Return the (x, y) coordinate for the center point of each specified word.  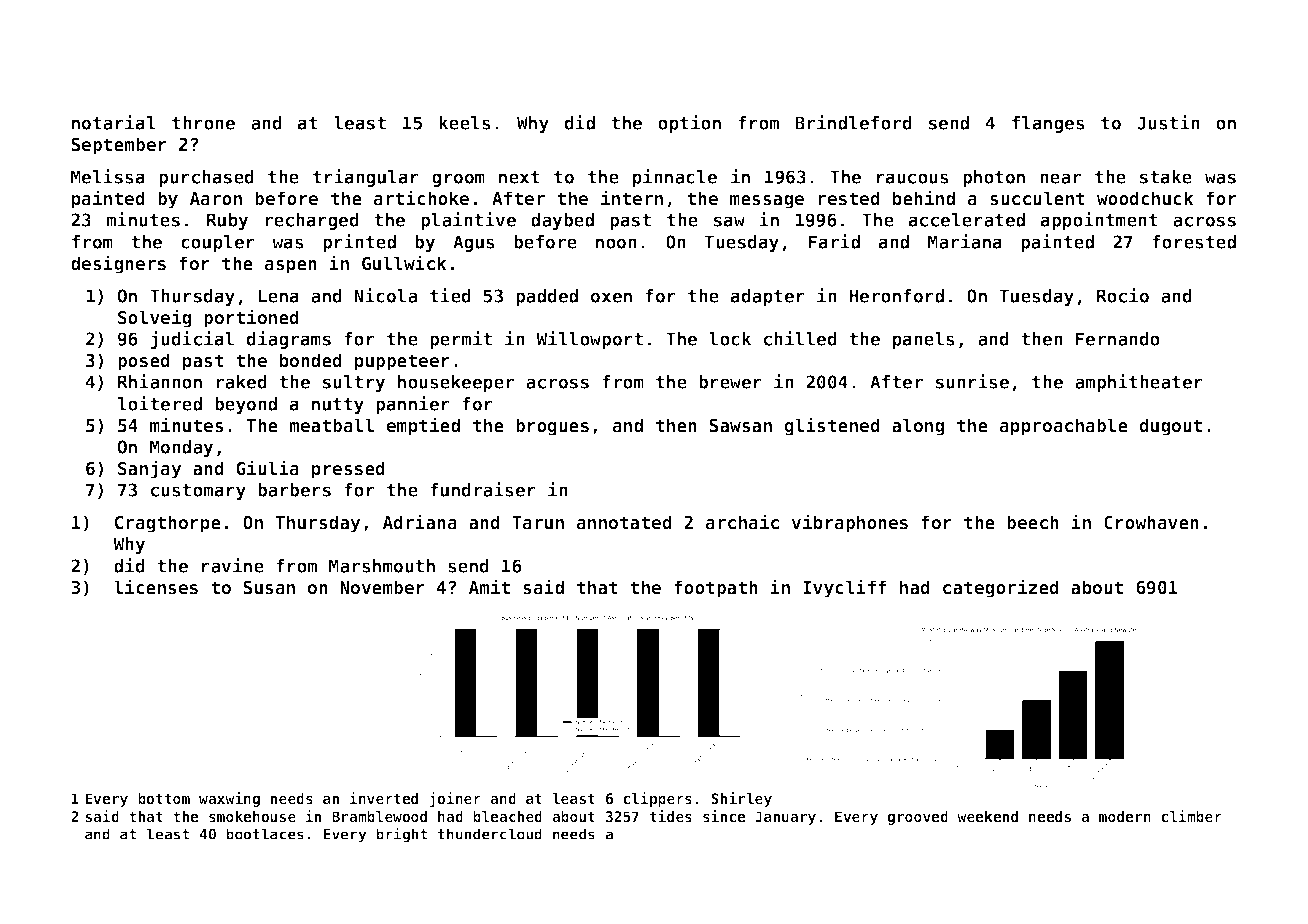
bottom (164, 798)
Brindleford (853, 122)
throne (203, 123)
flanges (1048, 124)
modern (1125, 816)
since (724, 816)
